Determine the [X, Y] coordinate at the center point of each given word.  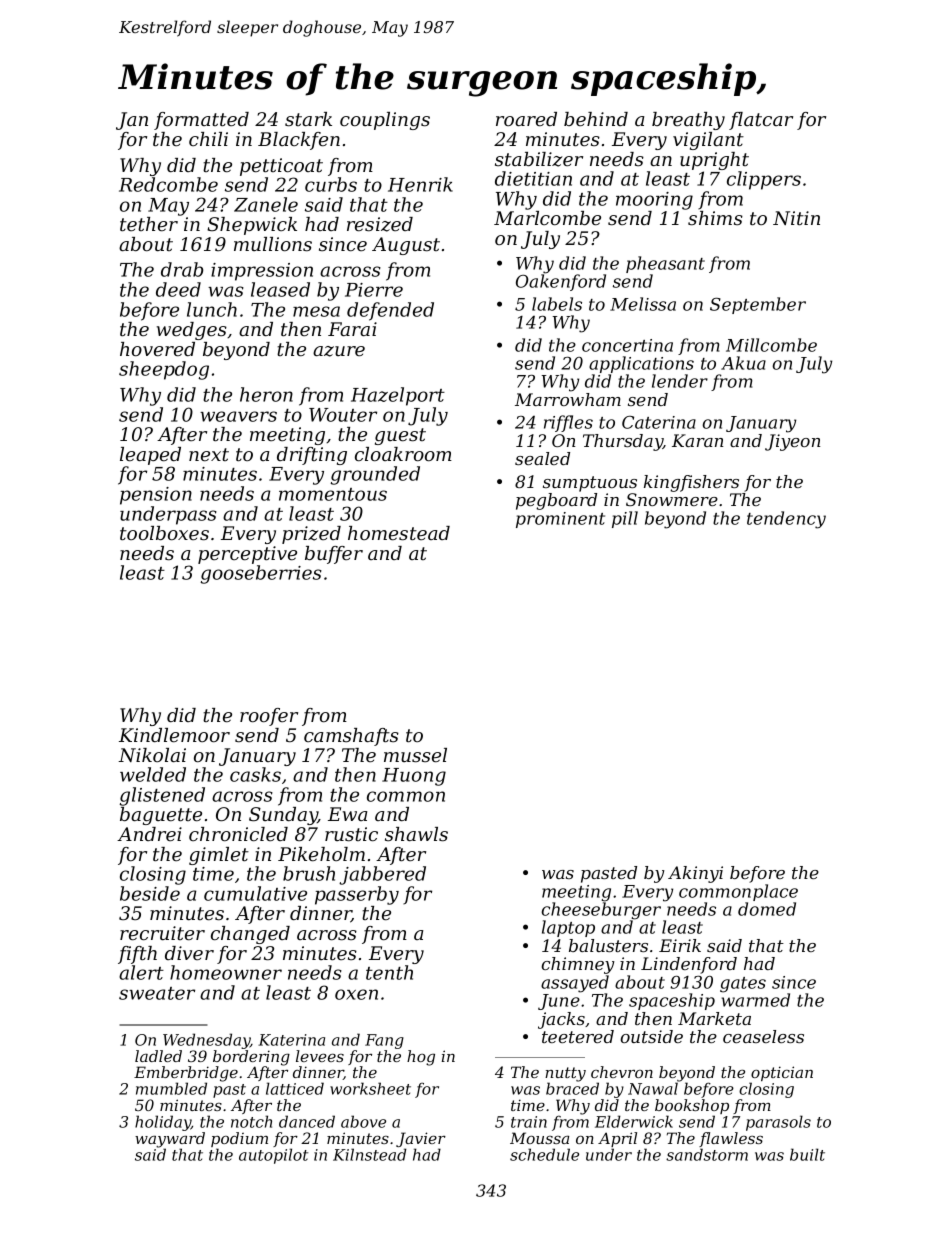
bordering [251, 1058]
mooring [654, 201]
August [406, 246]
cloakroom [403, 454]
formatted [201, 121]
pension [156, 496]
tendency [786, 520]
